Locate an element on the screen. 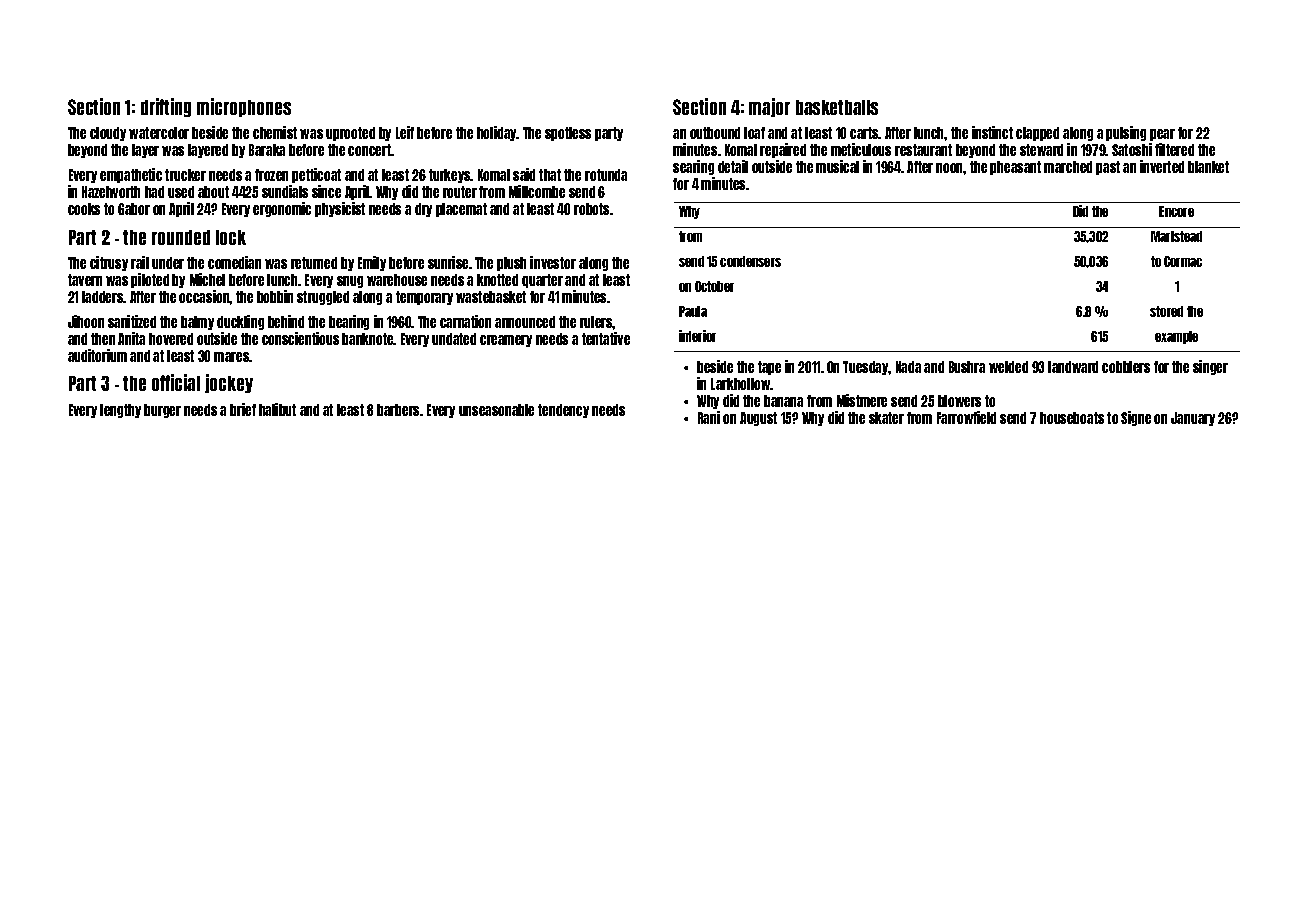 This screenshot has height=924, width=1308. rounded is located at coordinates (181, 237).
